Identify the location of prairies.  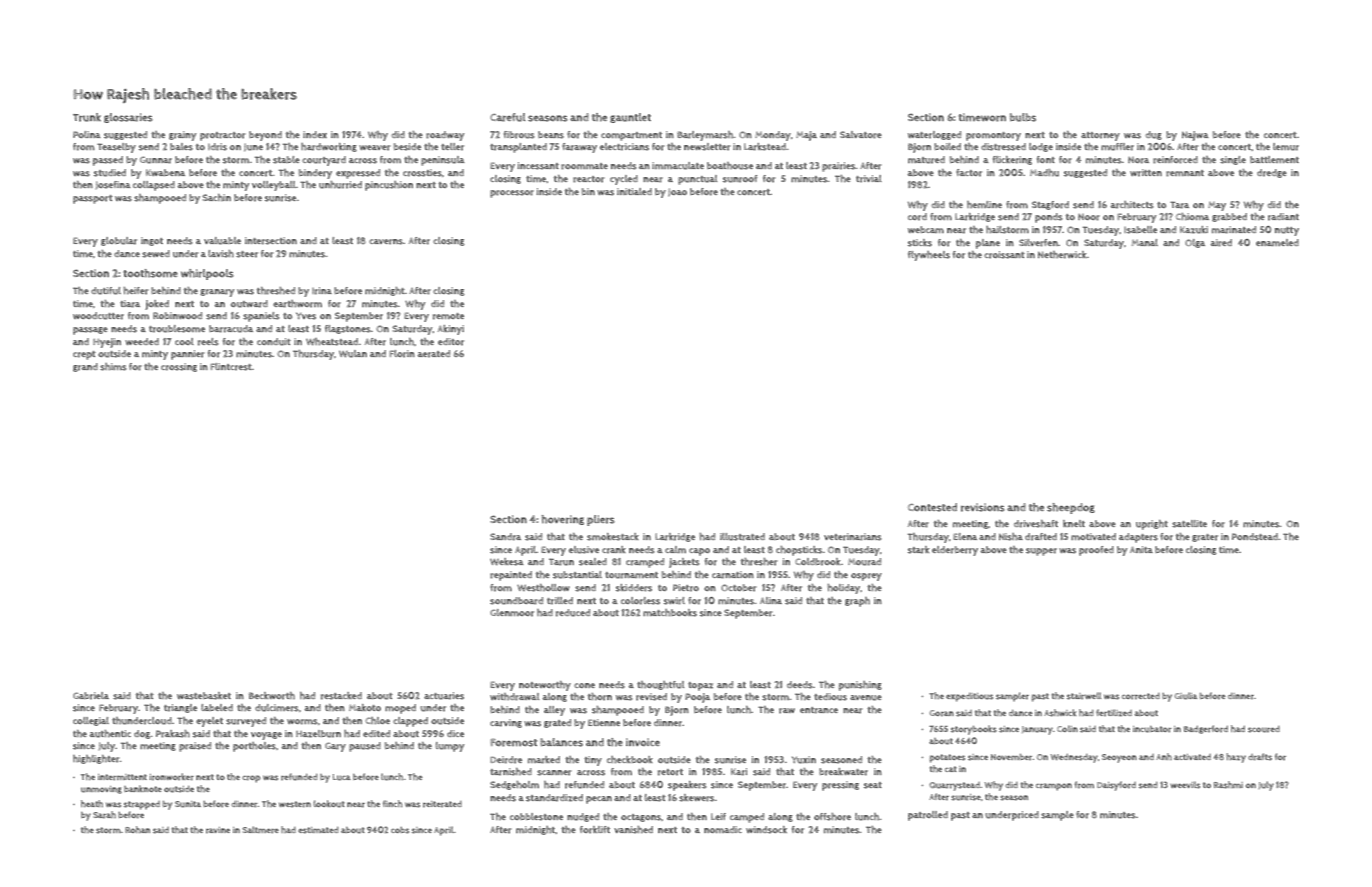
(839, 167).
